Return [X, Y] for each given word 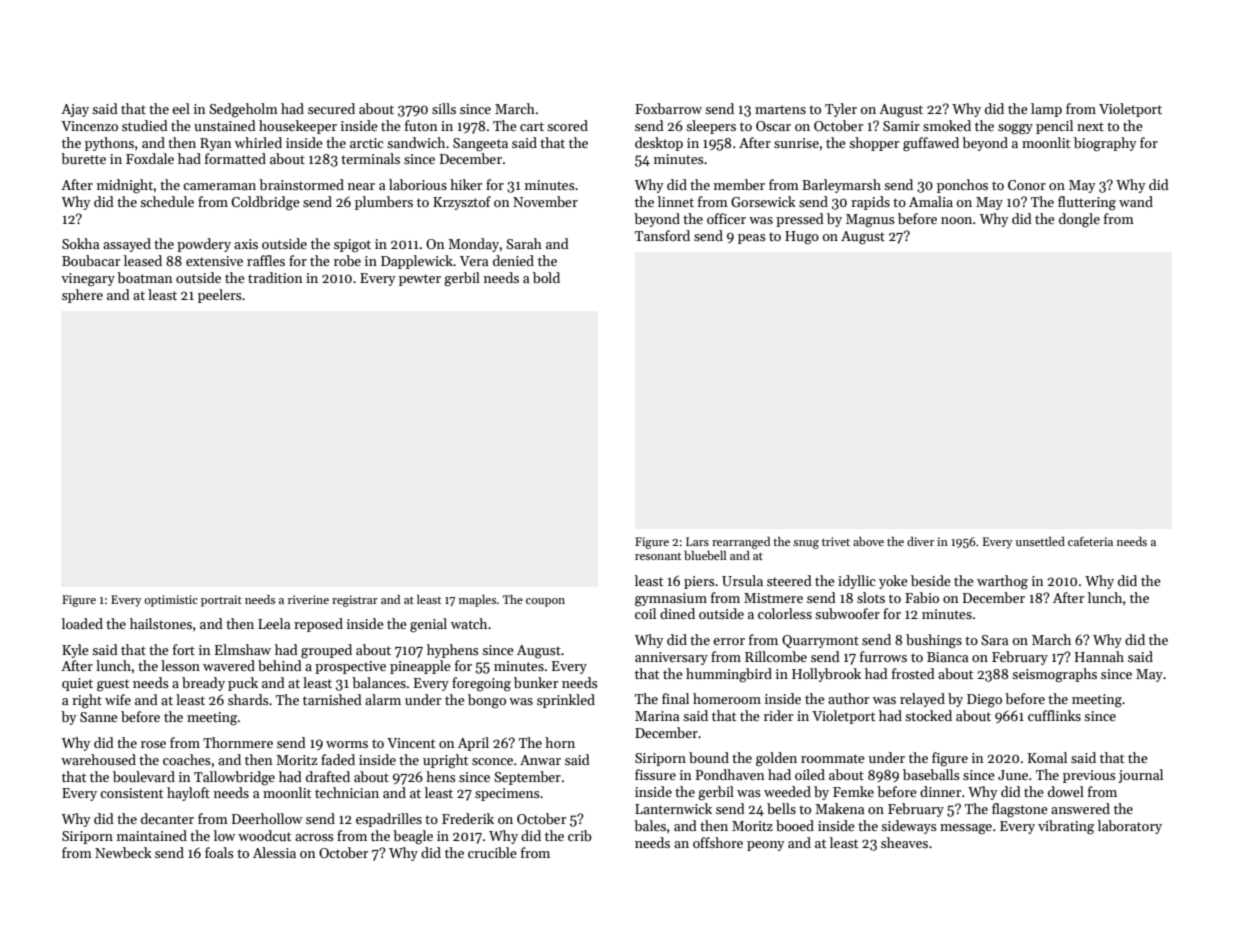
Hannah [1099, 656]
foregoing [481, 684]
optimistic [171, 601]
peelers [220, 296]
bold [546, 277]
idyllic [857, 582]
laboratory [1130, 827]
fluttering [1087, 203]
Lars [697, 541]
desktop [659, 144]
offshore [718, 842]
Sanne [99, 717]
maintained [152, 835]
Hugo [802, 238]
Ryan [216, 144]
